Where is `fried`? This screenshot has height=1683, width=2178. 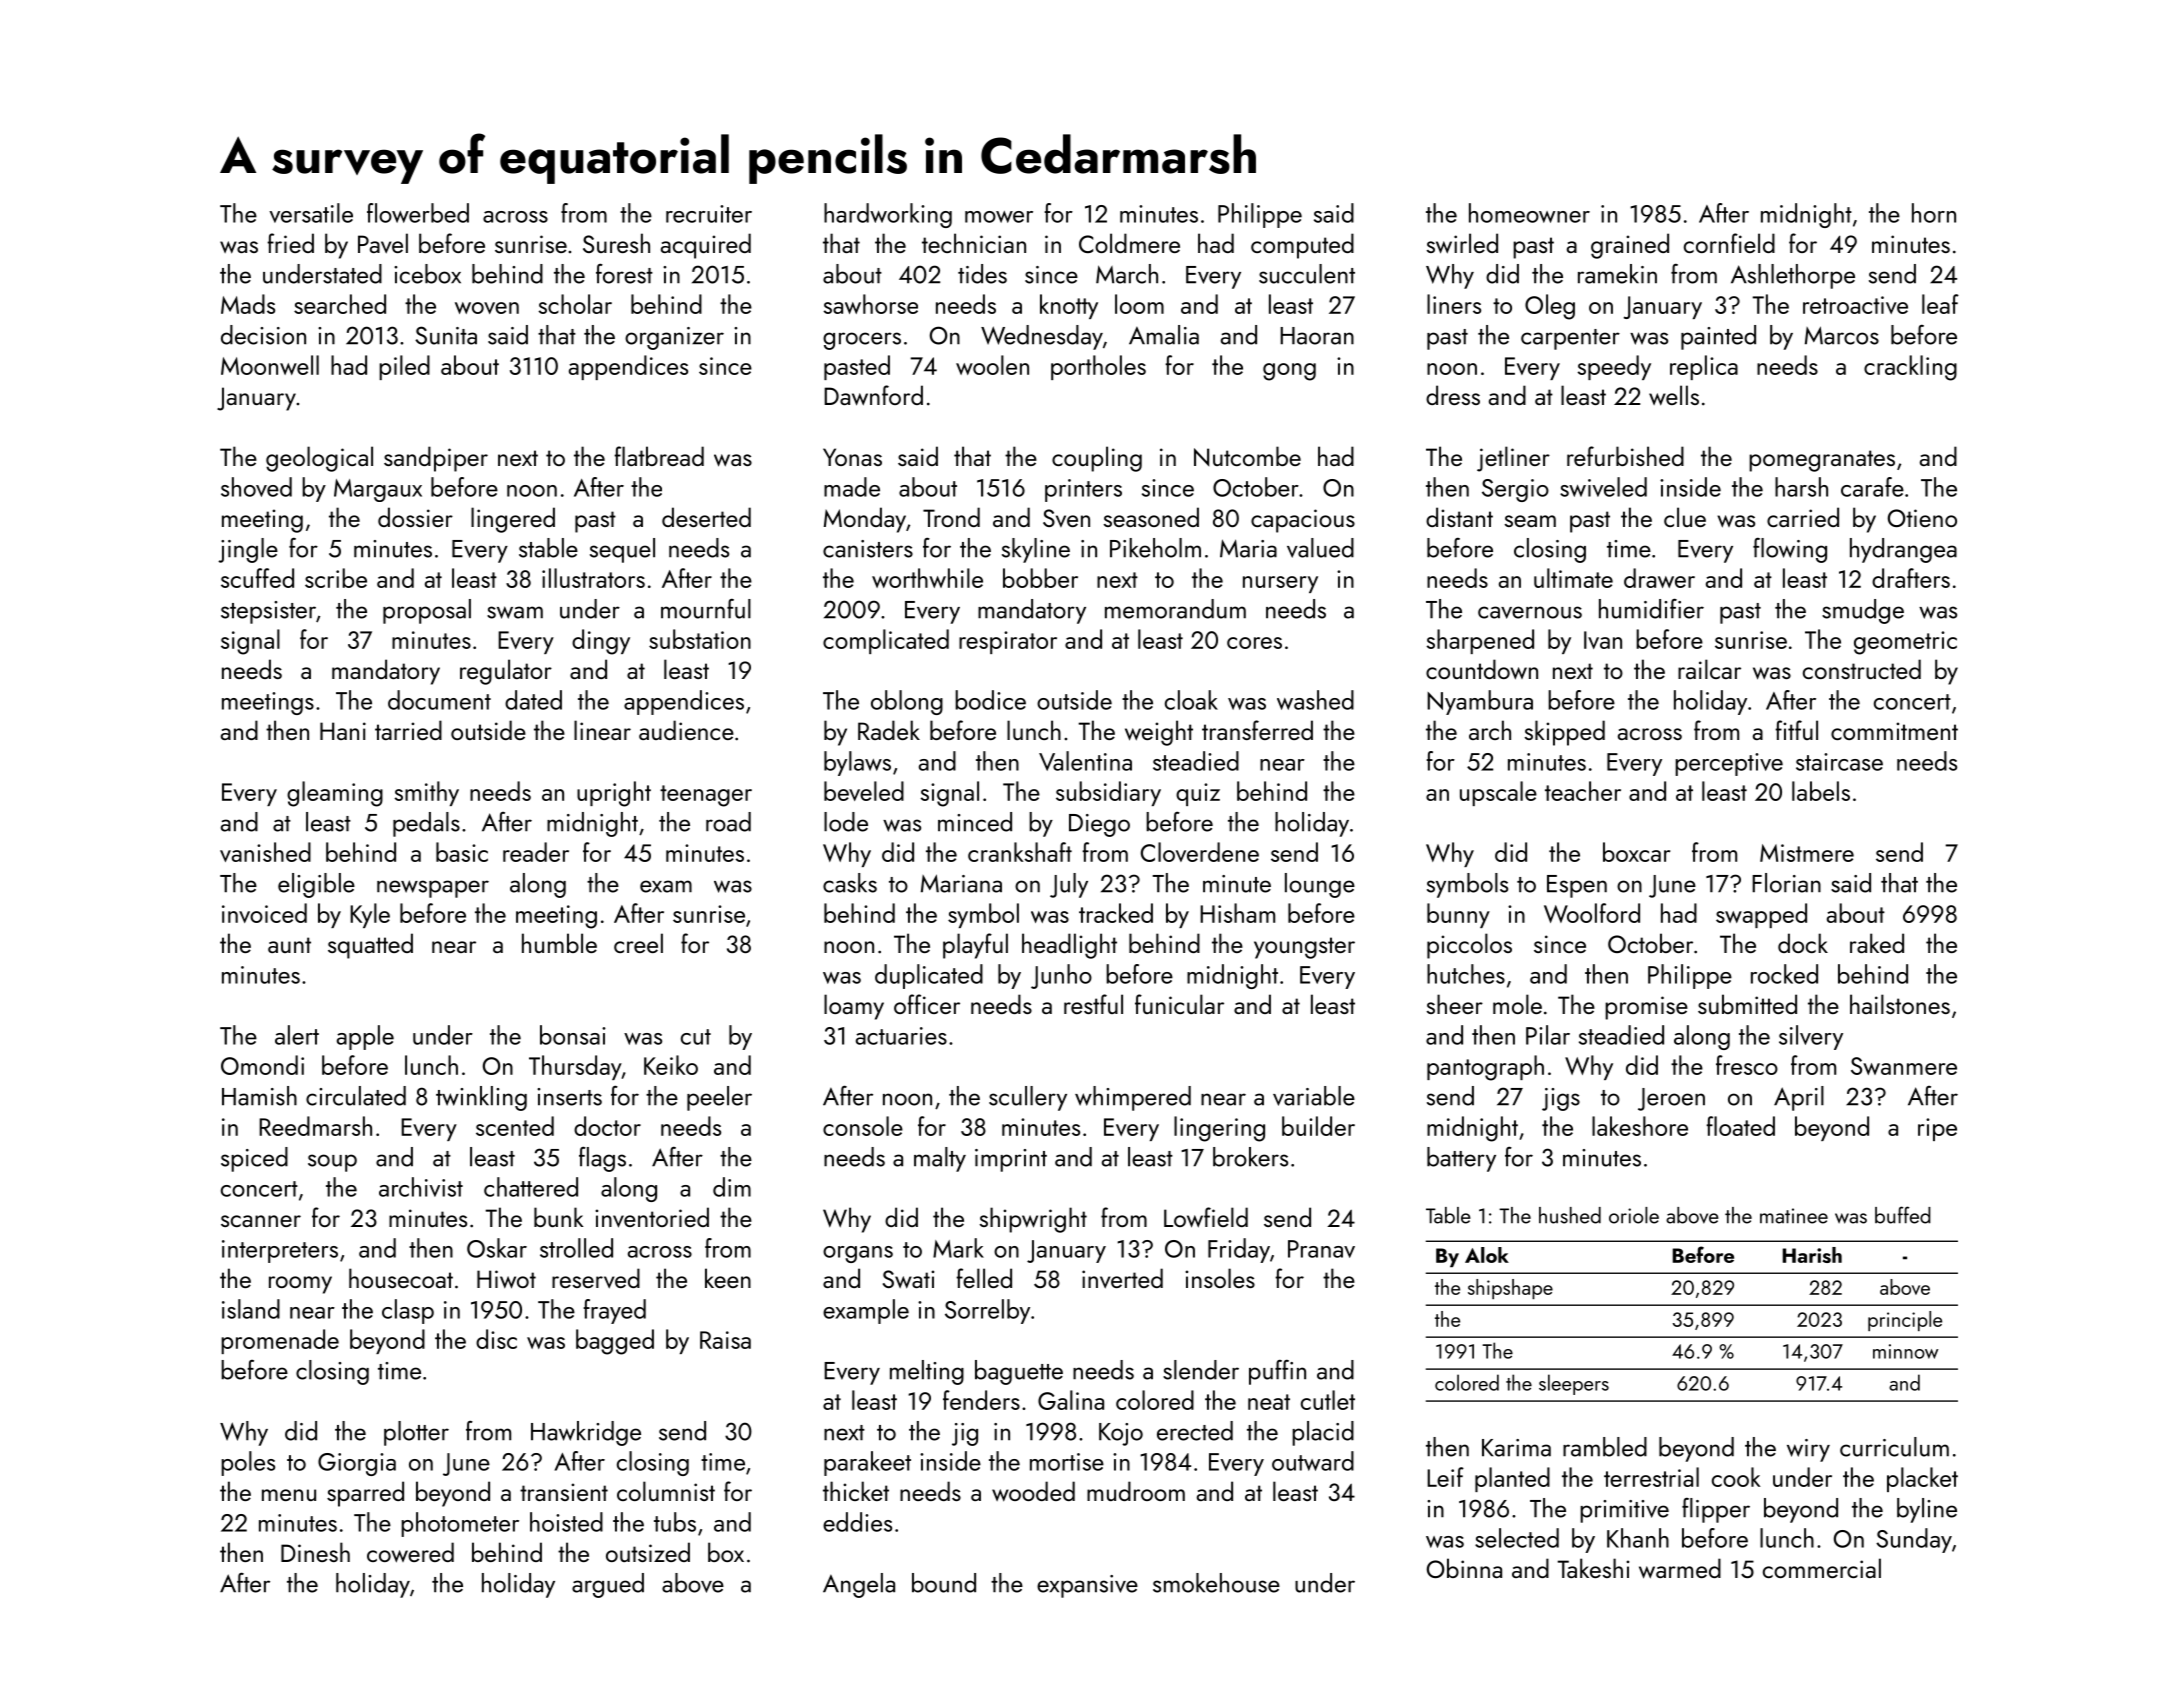
fried is located at coordinates (290, 243).
